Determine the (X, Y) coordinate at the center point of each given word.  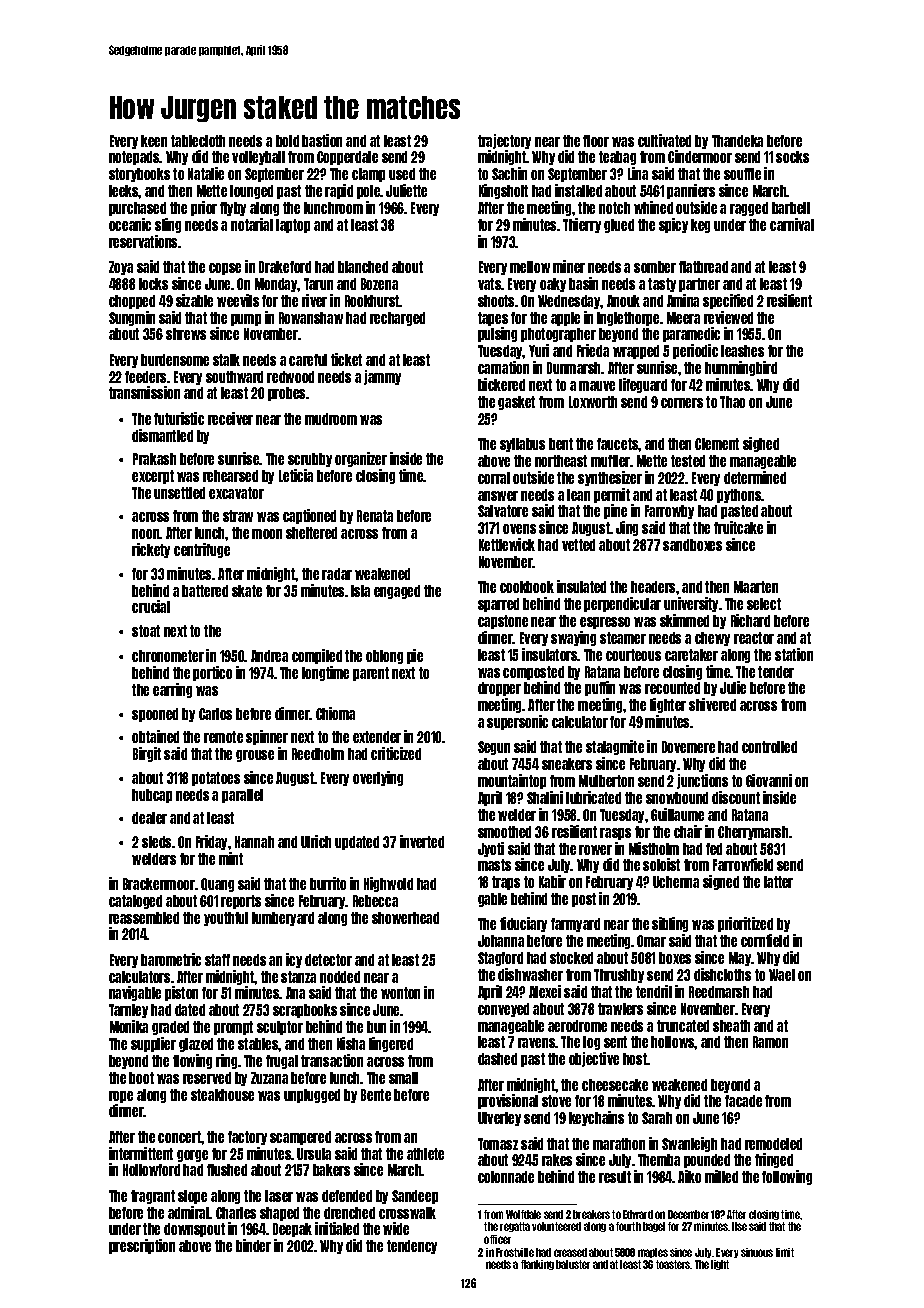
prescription (142, 1246)
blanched (363, 267)
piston (181, 993)
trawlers (620, 1009)
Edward (638, 1214)
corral (494, 478)
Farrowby (669, 512)
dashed (497, 1059)
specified (728, 301)
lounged (251, 192)
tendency (412, 1247)
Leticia (296, 475)
